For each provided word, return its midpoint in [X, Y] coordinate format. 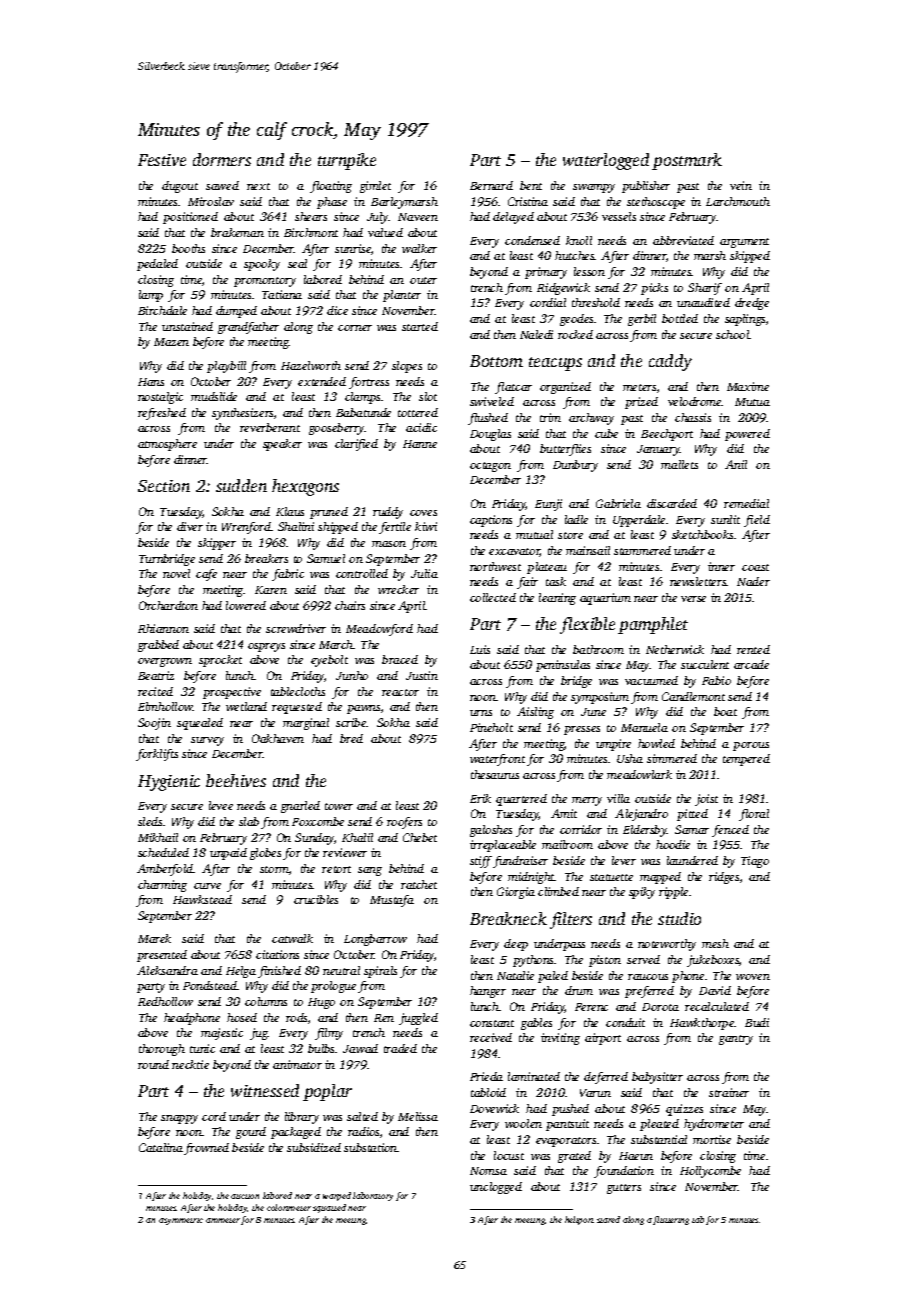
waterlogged [606, 161]
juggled [418, 1019]
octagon [490, 467]
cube [606, 433]
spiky [642, 893]
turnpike [347, 161]
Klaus [290, 511]
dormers [222, 159]
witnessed [265, 1090]
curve [207, 886]
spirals [380, 972]
